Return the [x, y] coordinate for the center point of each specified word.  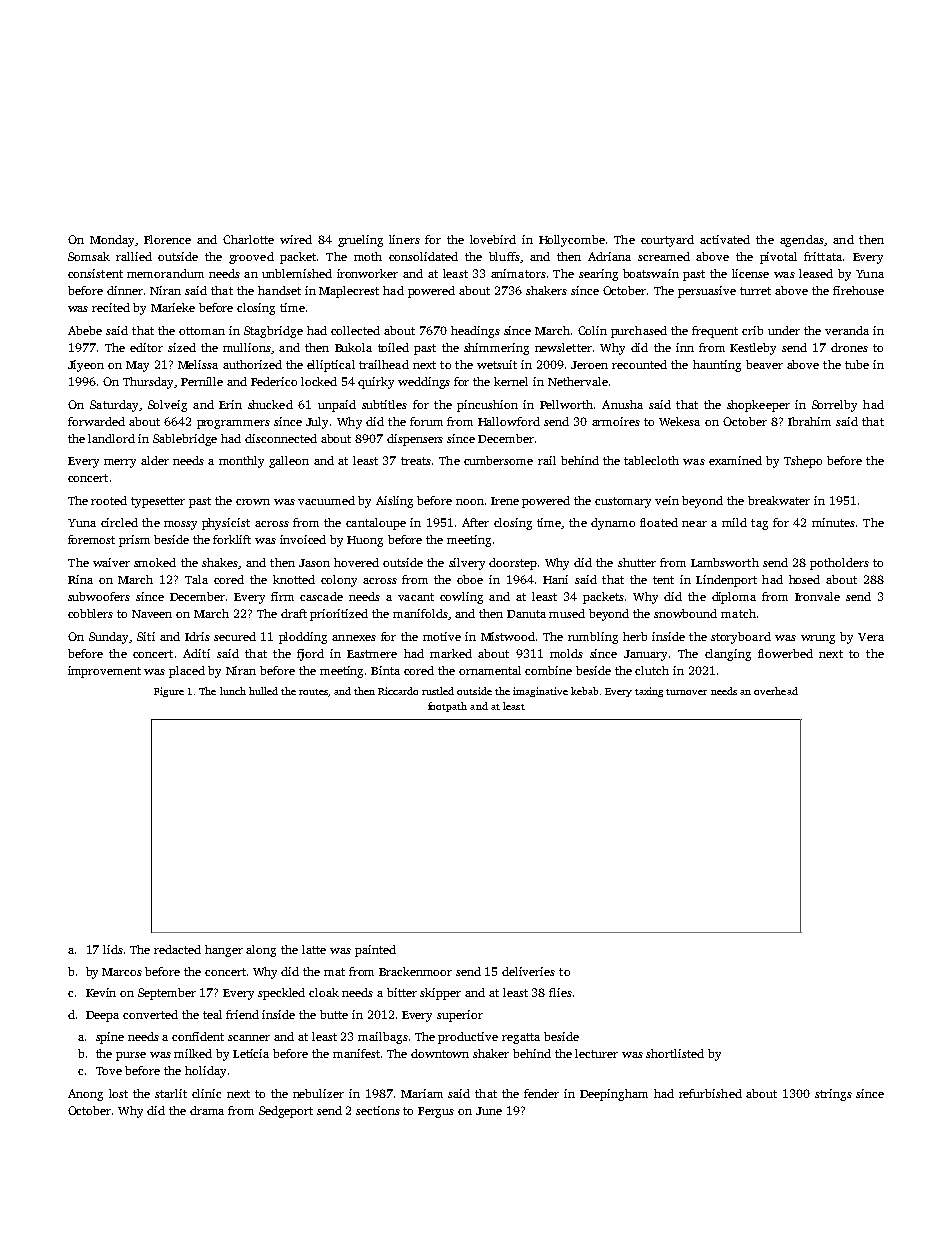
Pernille [202, 381]
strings [833, 1095]
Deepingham [614, 1095]
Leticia [251, 1053]
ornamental [490, 670]
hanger [224, 951]
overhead [776, 691]
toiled [393, 347]
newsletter [563, 347]
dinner [125, 290]
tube [857, 364]
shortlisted [675, 1053]
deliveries [528, 971]
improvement [104, 672]
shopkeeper [758, 406]
